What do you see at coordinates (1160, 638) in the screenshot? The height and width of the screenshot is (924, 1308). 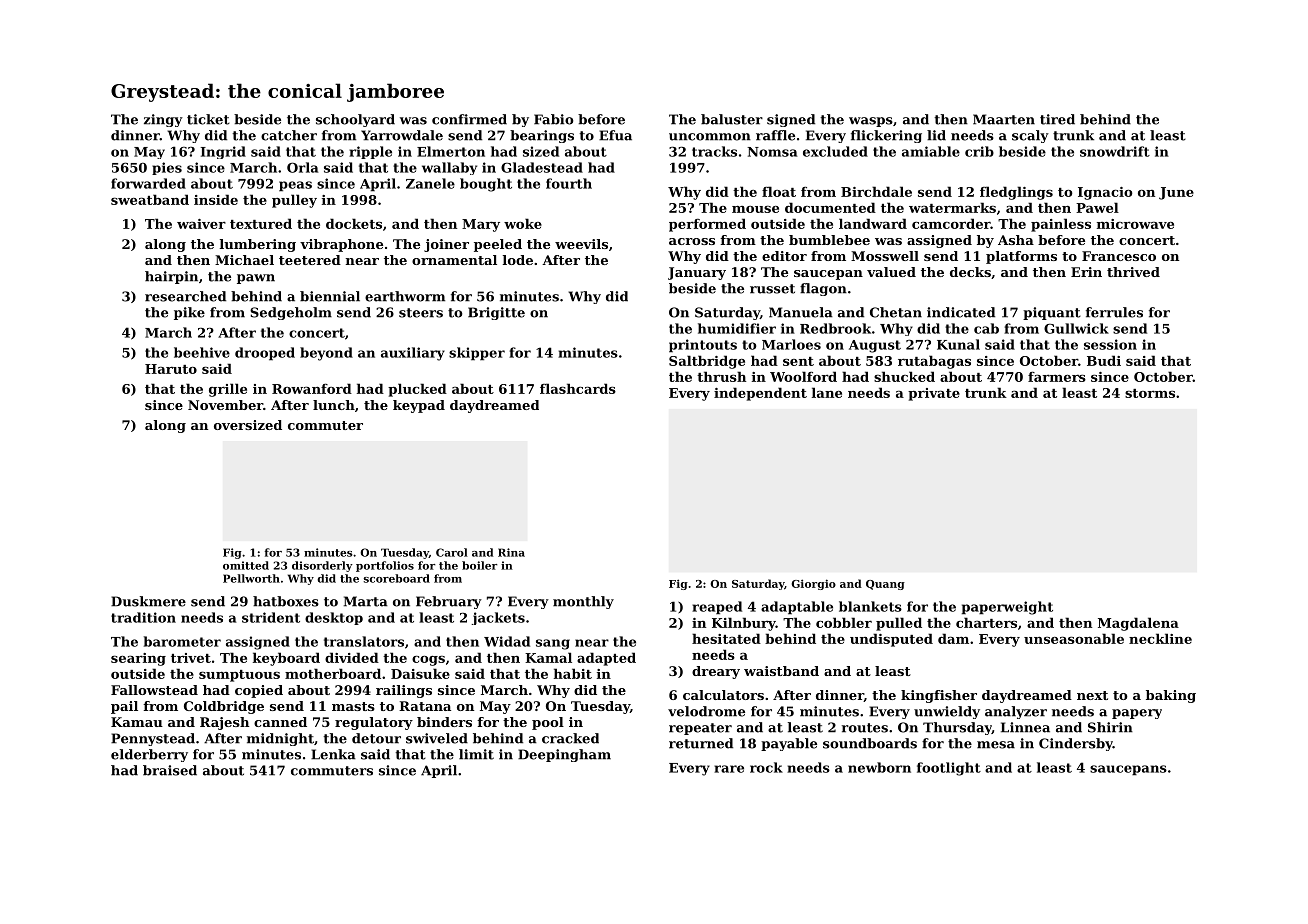 I see `neckline` at bounding box center [1160, 638].
